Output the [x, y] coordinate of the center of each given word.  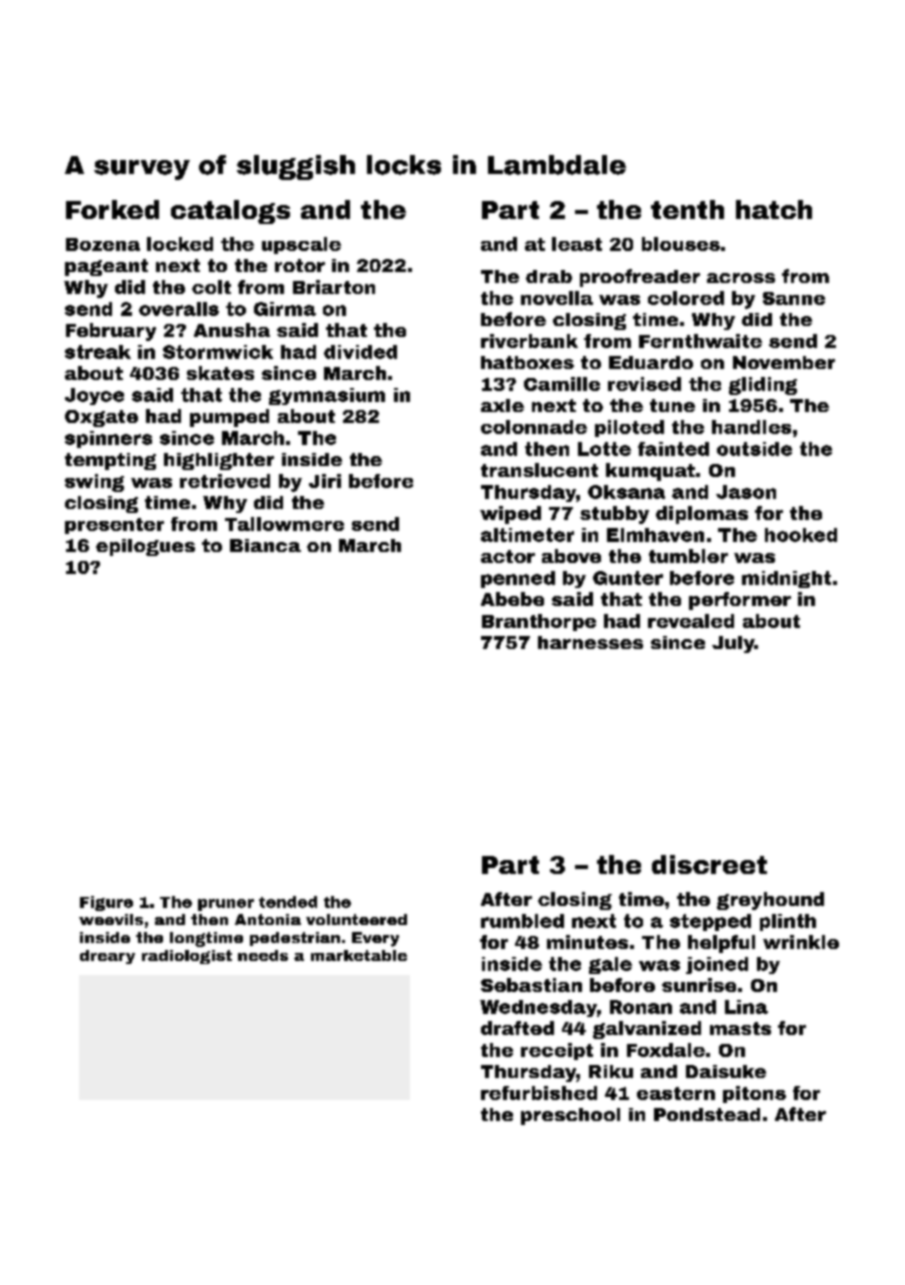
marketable [359, 955]
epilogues [145, 547]
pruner [226, 905]
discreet [709, 864]
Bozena [103, 244]
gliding [763, 386]
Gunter [628, 578]
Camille [562, 384]
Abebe [512, 599]
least [577, 244]
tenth [687, 209]
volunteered [356, 919]
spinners [108, 439]
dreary [107, 957]
